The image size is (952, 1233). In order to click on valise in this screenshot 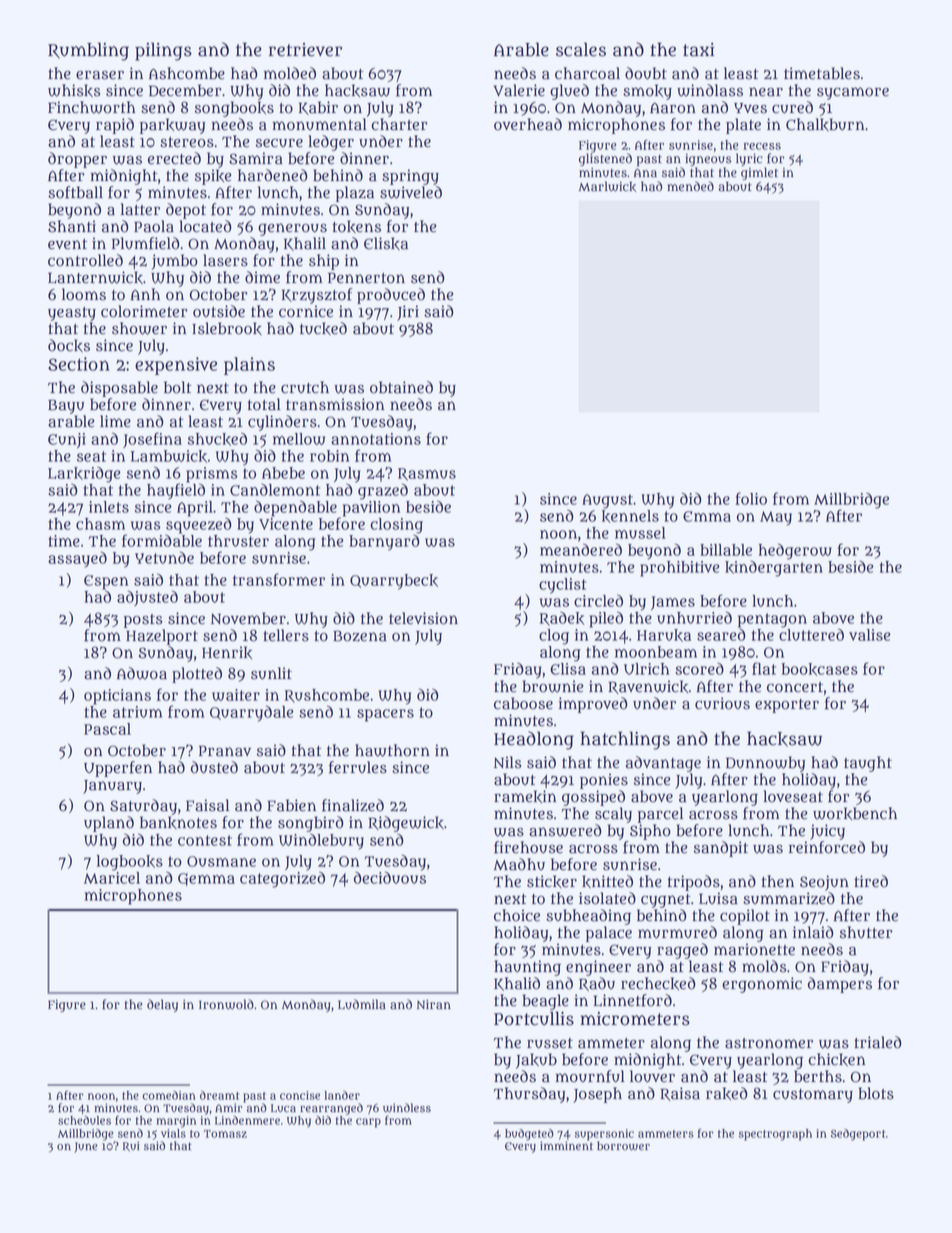, I will do `click(870, 635)`.
